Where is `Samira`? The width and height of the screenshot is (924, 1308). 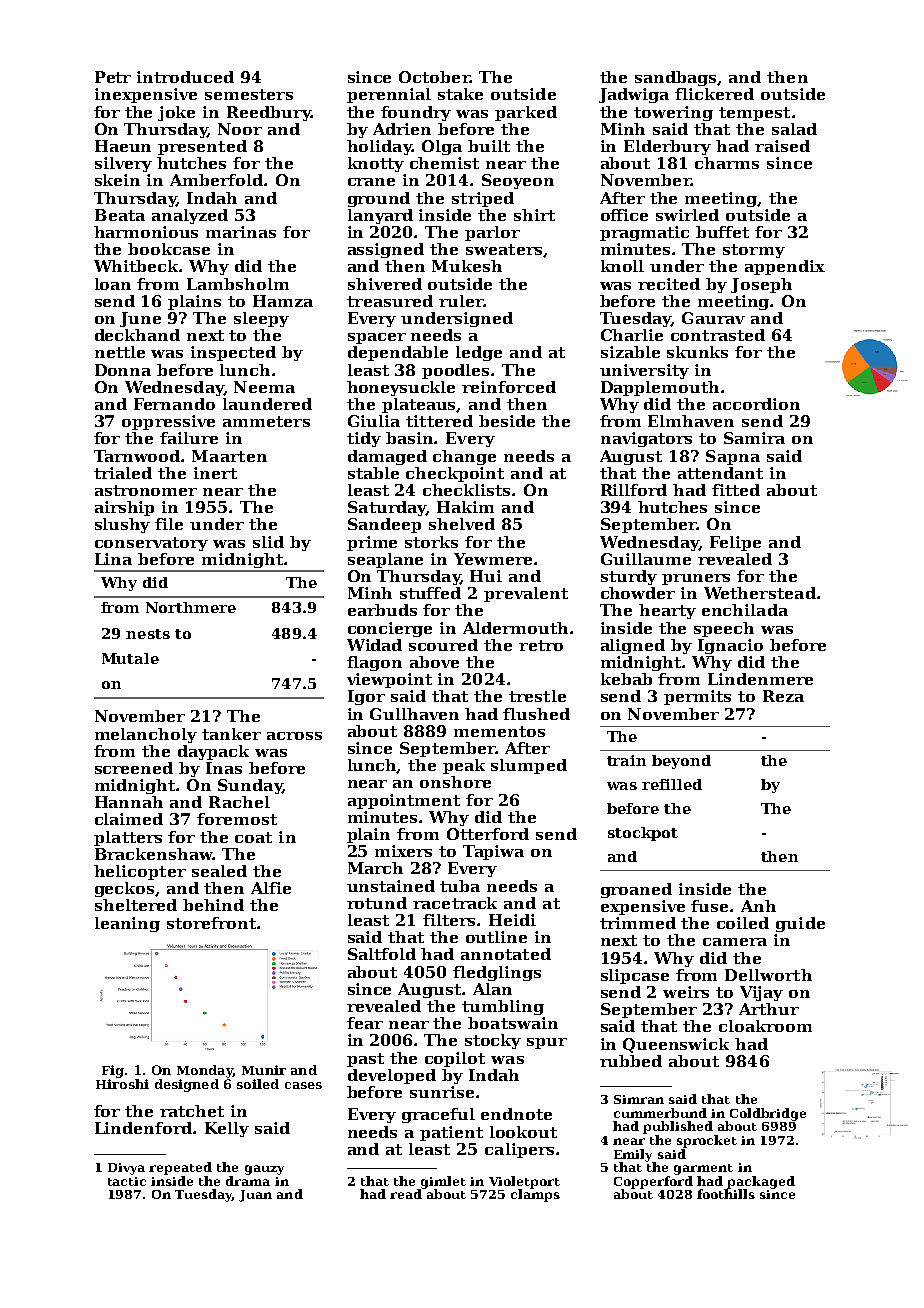
Samira is located at coordinates (754, 438).
